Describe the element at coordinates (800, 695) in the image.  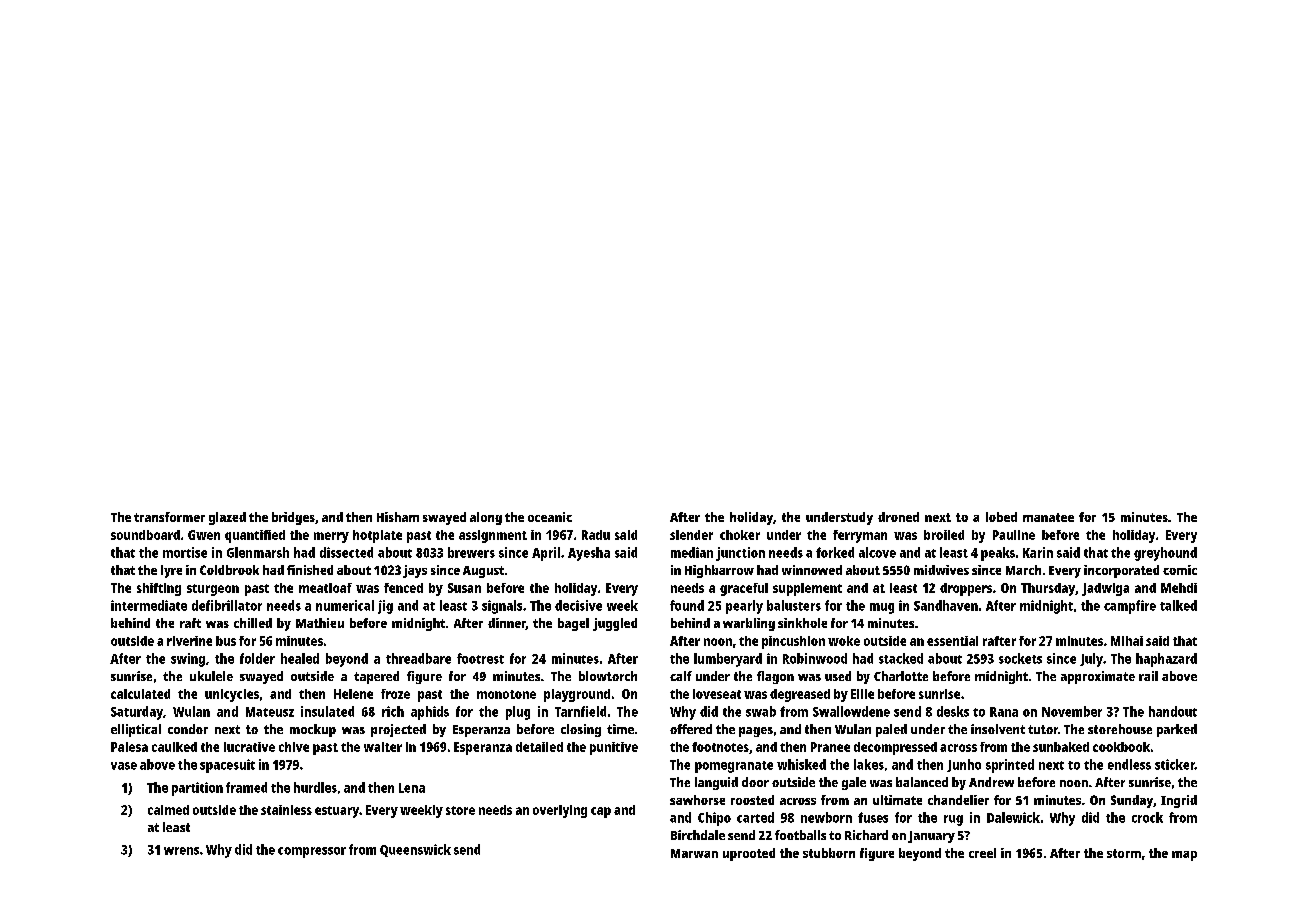
I see `degreased` at that location.
